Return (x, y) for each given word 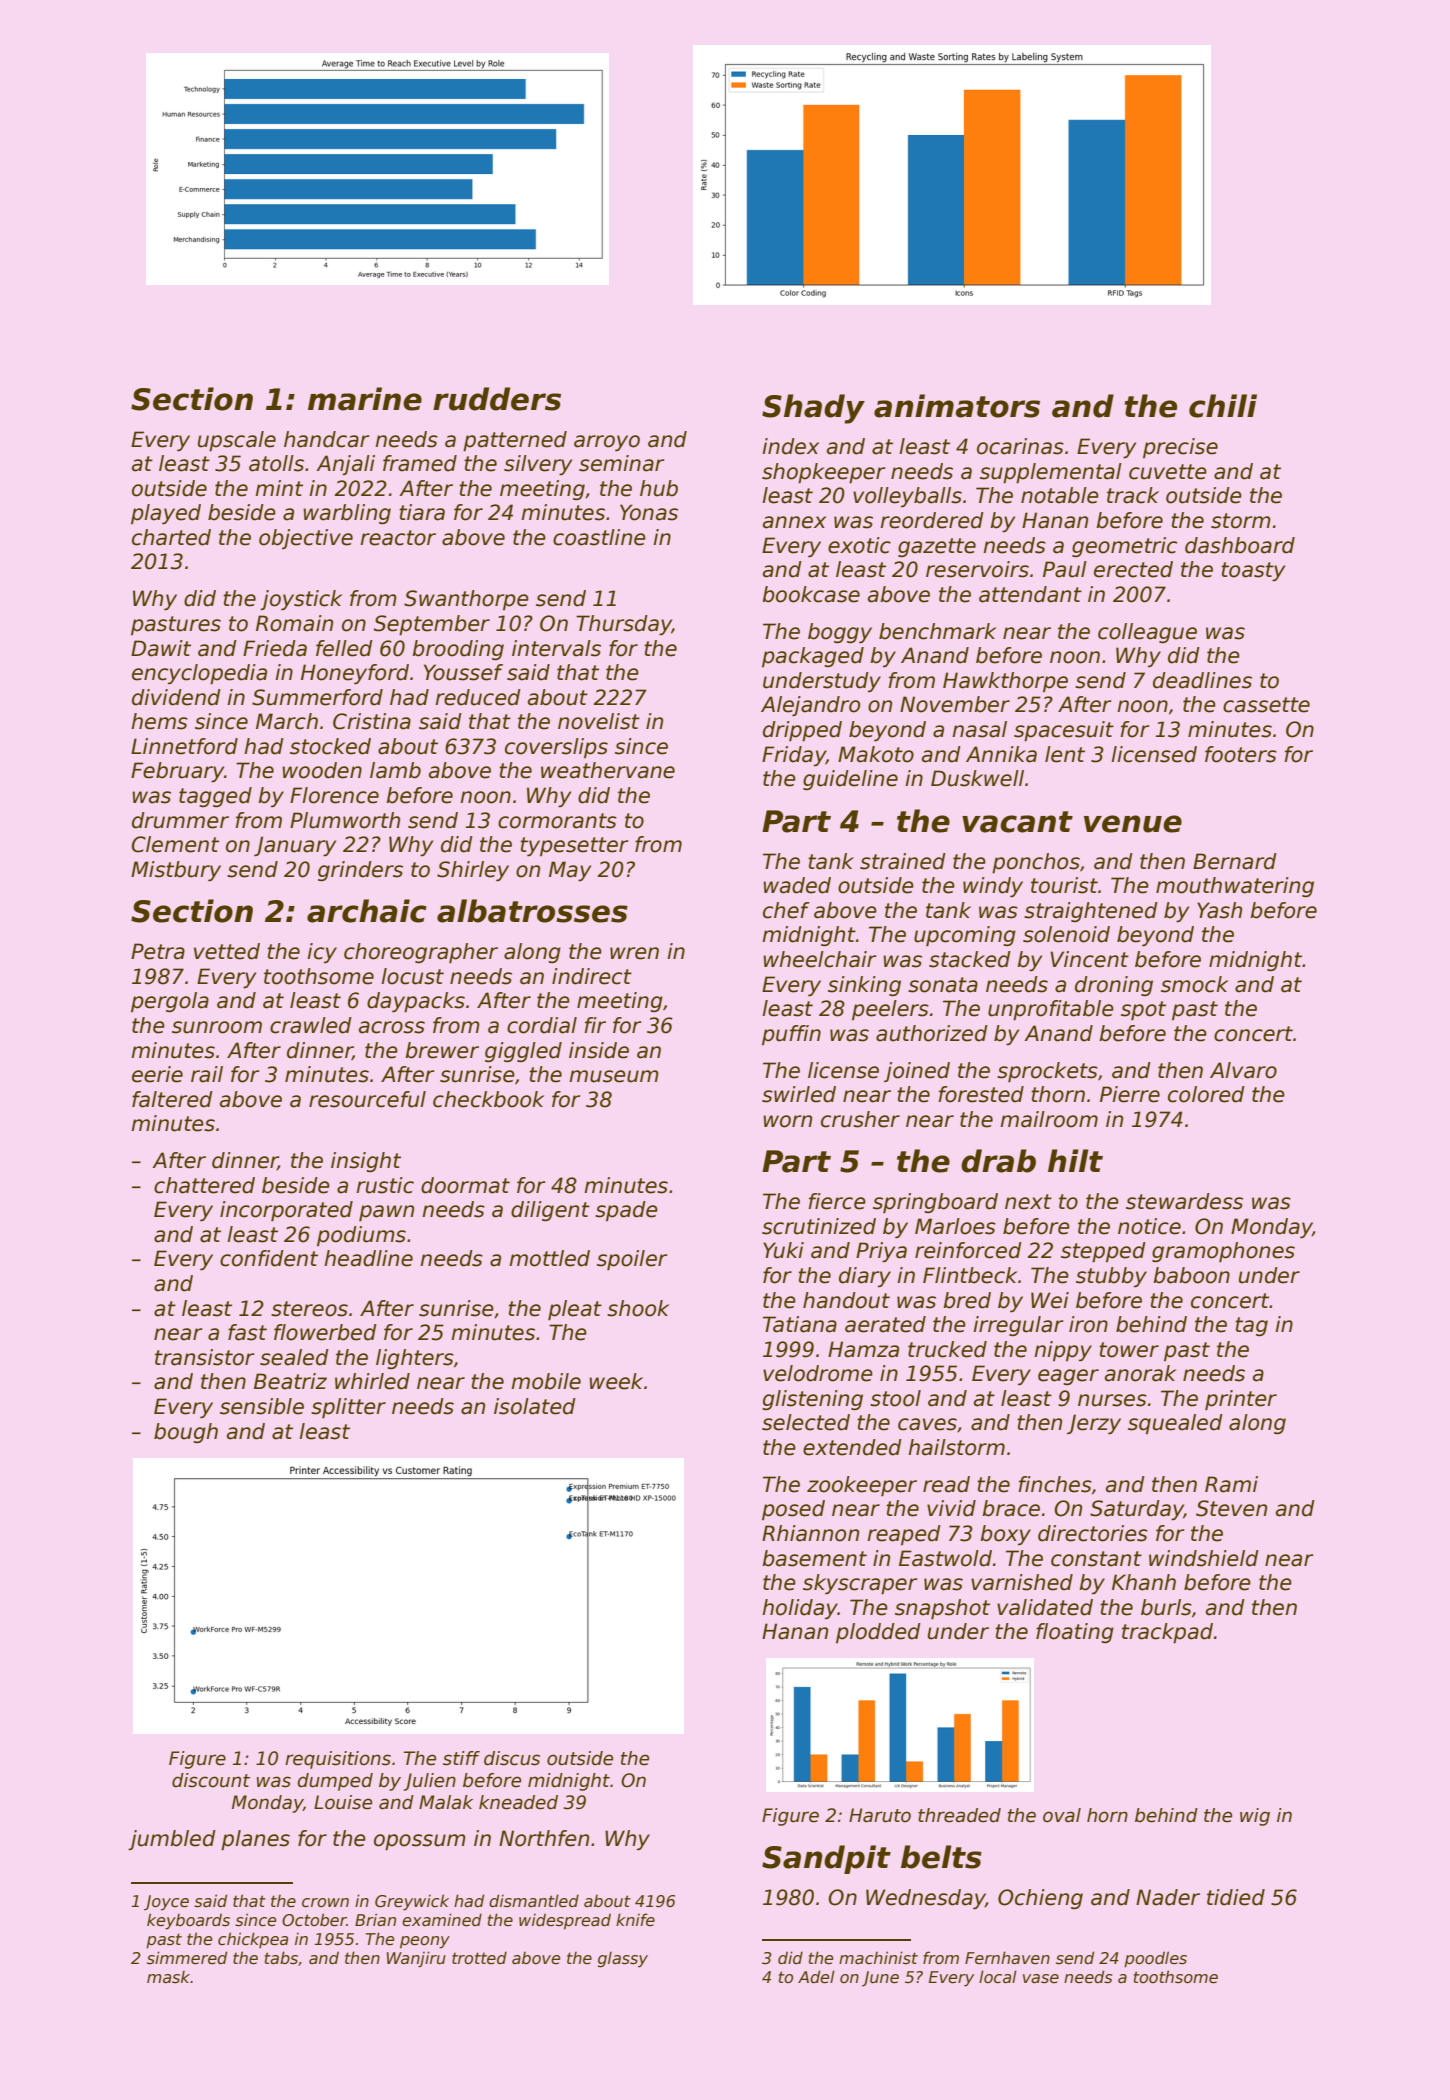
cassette (1266, 705)
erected (1133, 569)
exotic (859, 545)
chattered (204, 1185)
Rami (1231, 1484)
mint (279, 488)
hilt (1075, 1160)
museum (614, 1076)
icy (322, 953)
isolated (535, 1406)
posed (793, 1510)
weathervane (608, 770)
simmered (187, 1958)
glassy (623, 1960)
